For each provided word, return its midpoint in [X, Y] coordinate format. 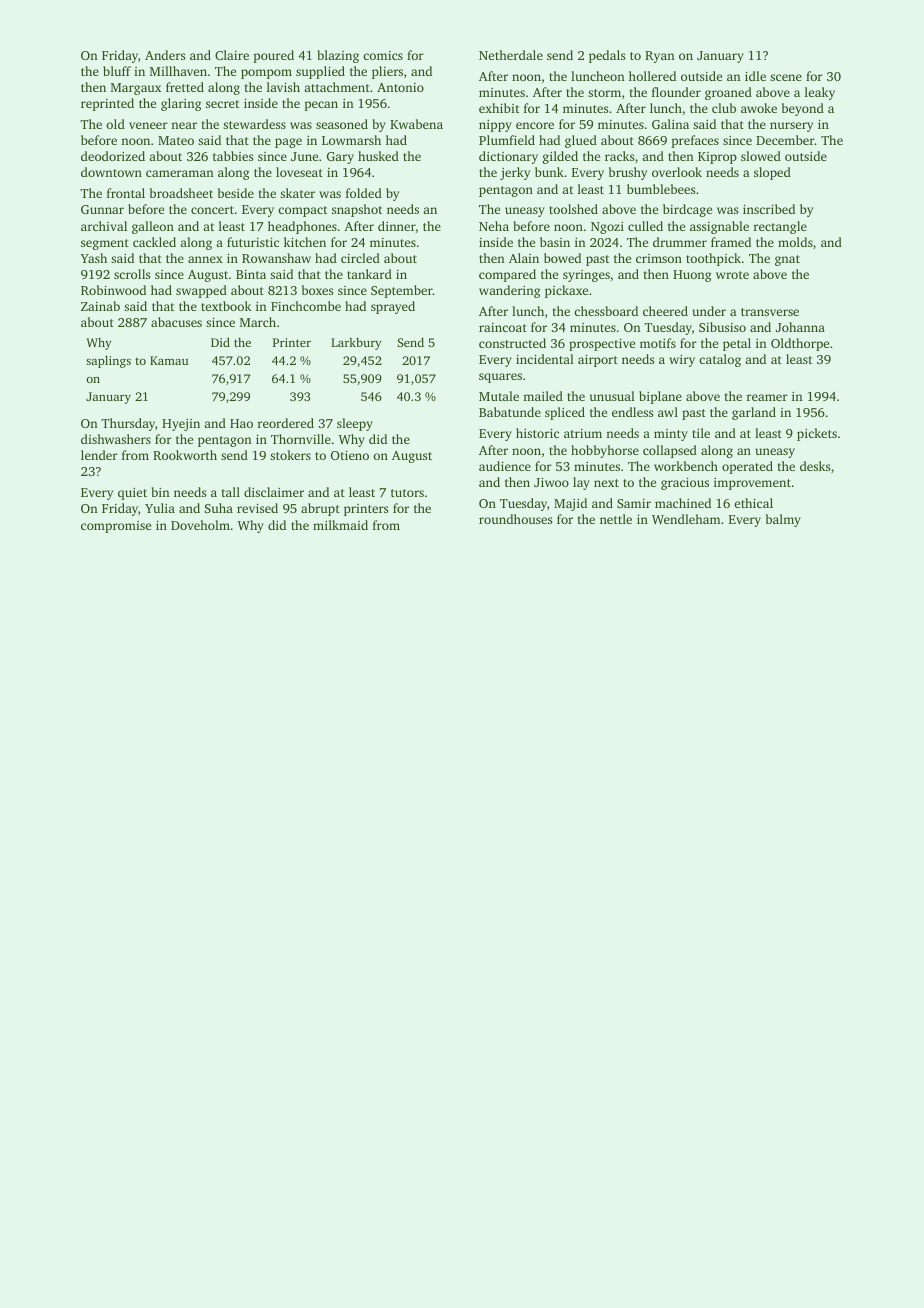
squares [500, 378]
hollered [652, 76]
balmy [783, 520]
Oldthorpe [800, 344]
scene [786, 77]
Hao [241, 423]
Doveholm [200, 525]
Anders [165, 55]
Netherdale [511, 55]
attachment [337, 87]
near [184, 125]
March [258, 322]
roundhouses [515, 519]
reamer [767, 397]
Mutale [499, 396]
